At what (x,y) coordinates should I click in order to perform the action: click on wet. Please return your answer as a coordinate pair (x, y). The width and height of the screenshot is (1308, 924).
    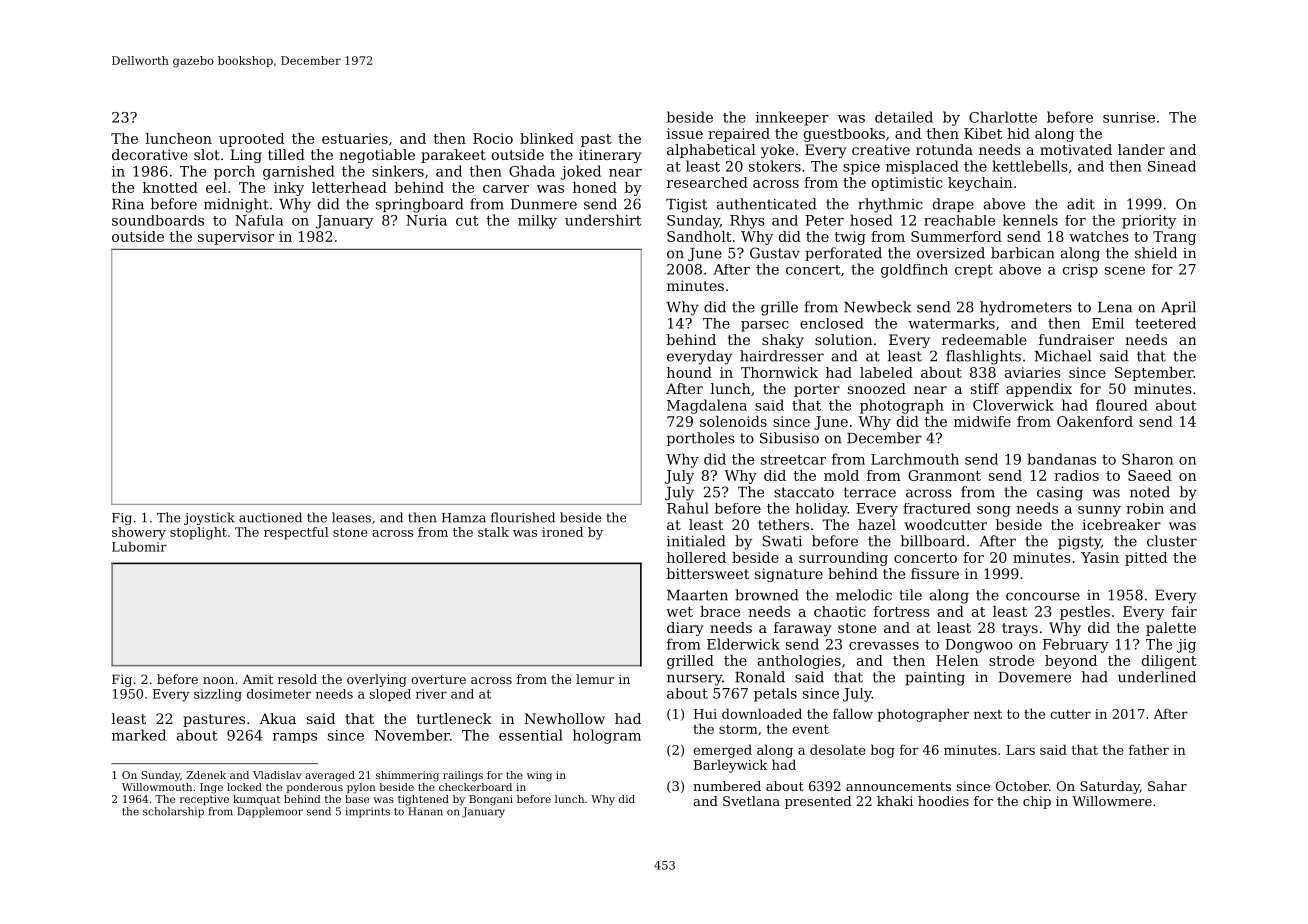
    Looking at the image, I should click on (679, 612).
